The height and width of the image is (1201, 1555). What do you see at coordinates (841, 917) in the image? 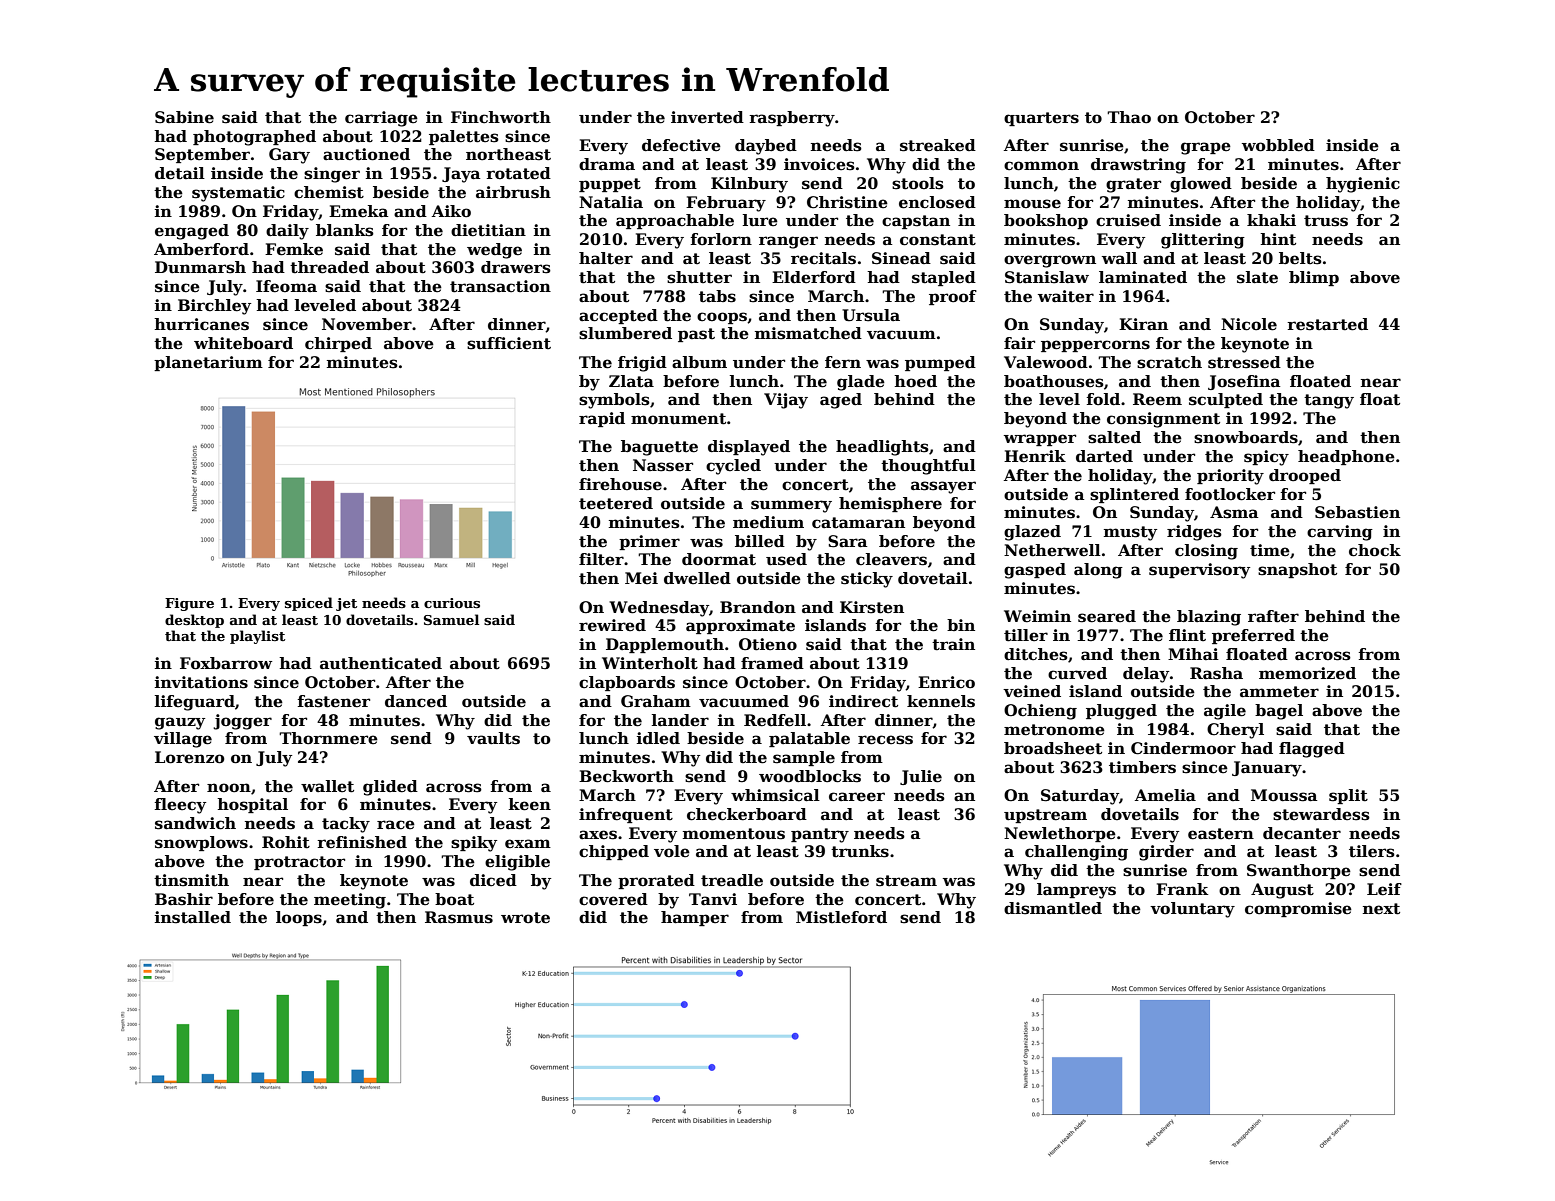
I see `Mistleford` at bounding box center [841, 917].
